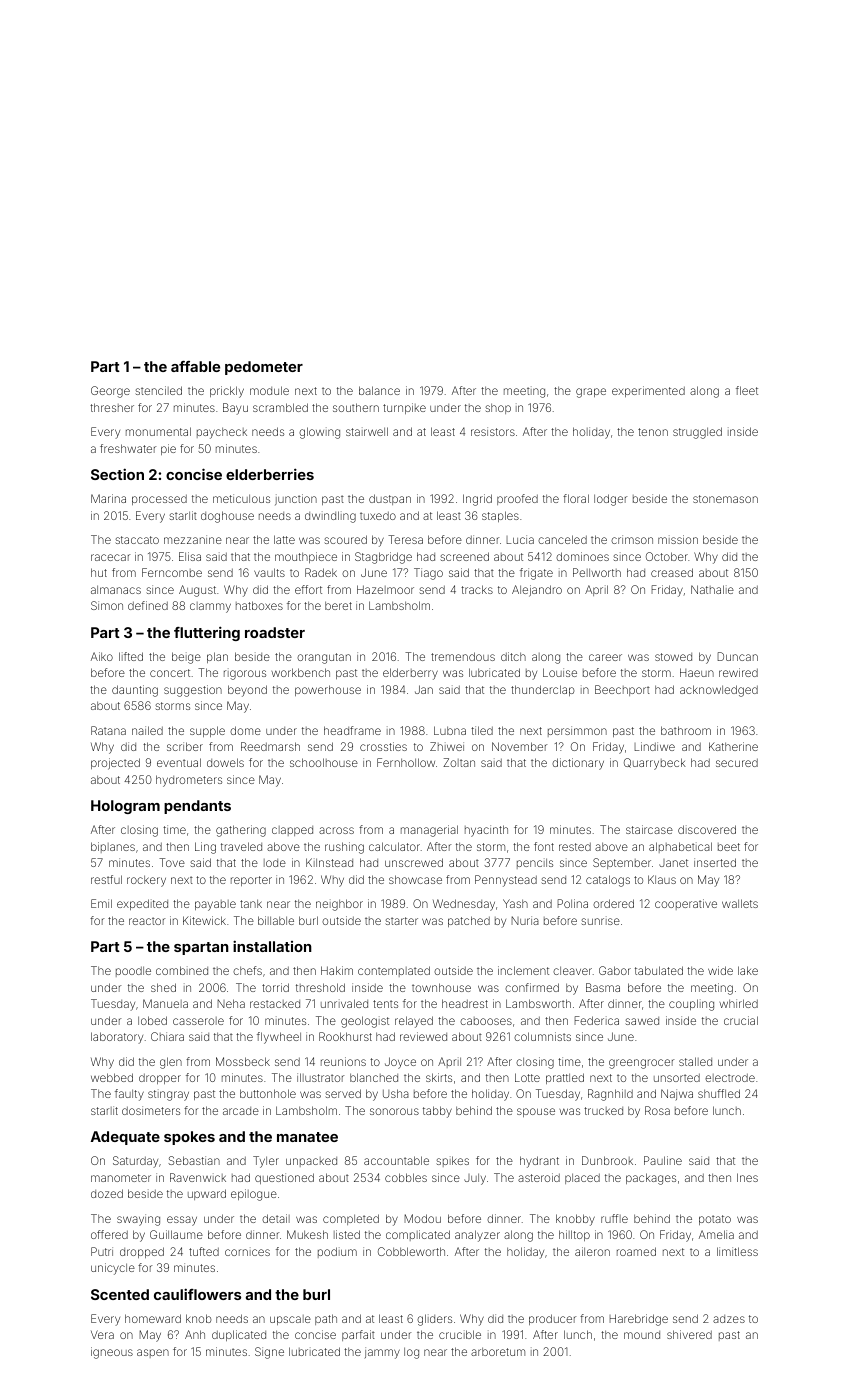 This screenshot has width=849, height=1400. What do you see at coordinates (189, 1138) in the screenshot?
I see `spokes` at bounding box center [189, 1138].
